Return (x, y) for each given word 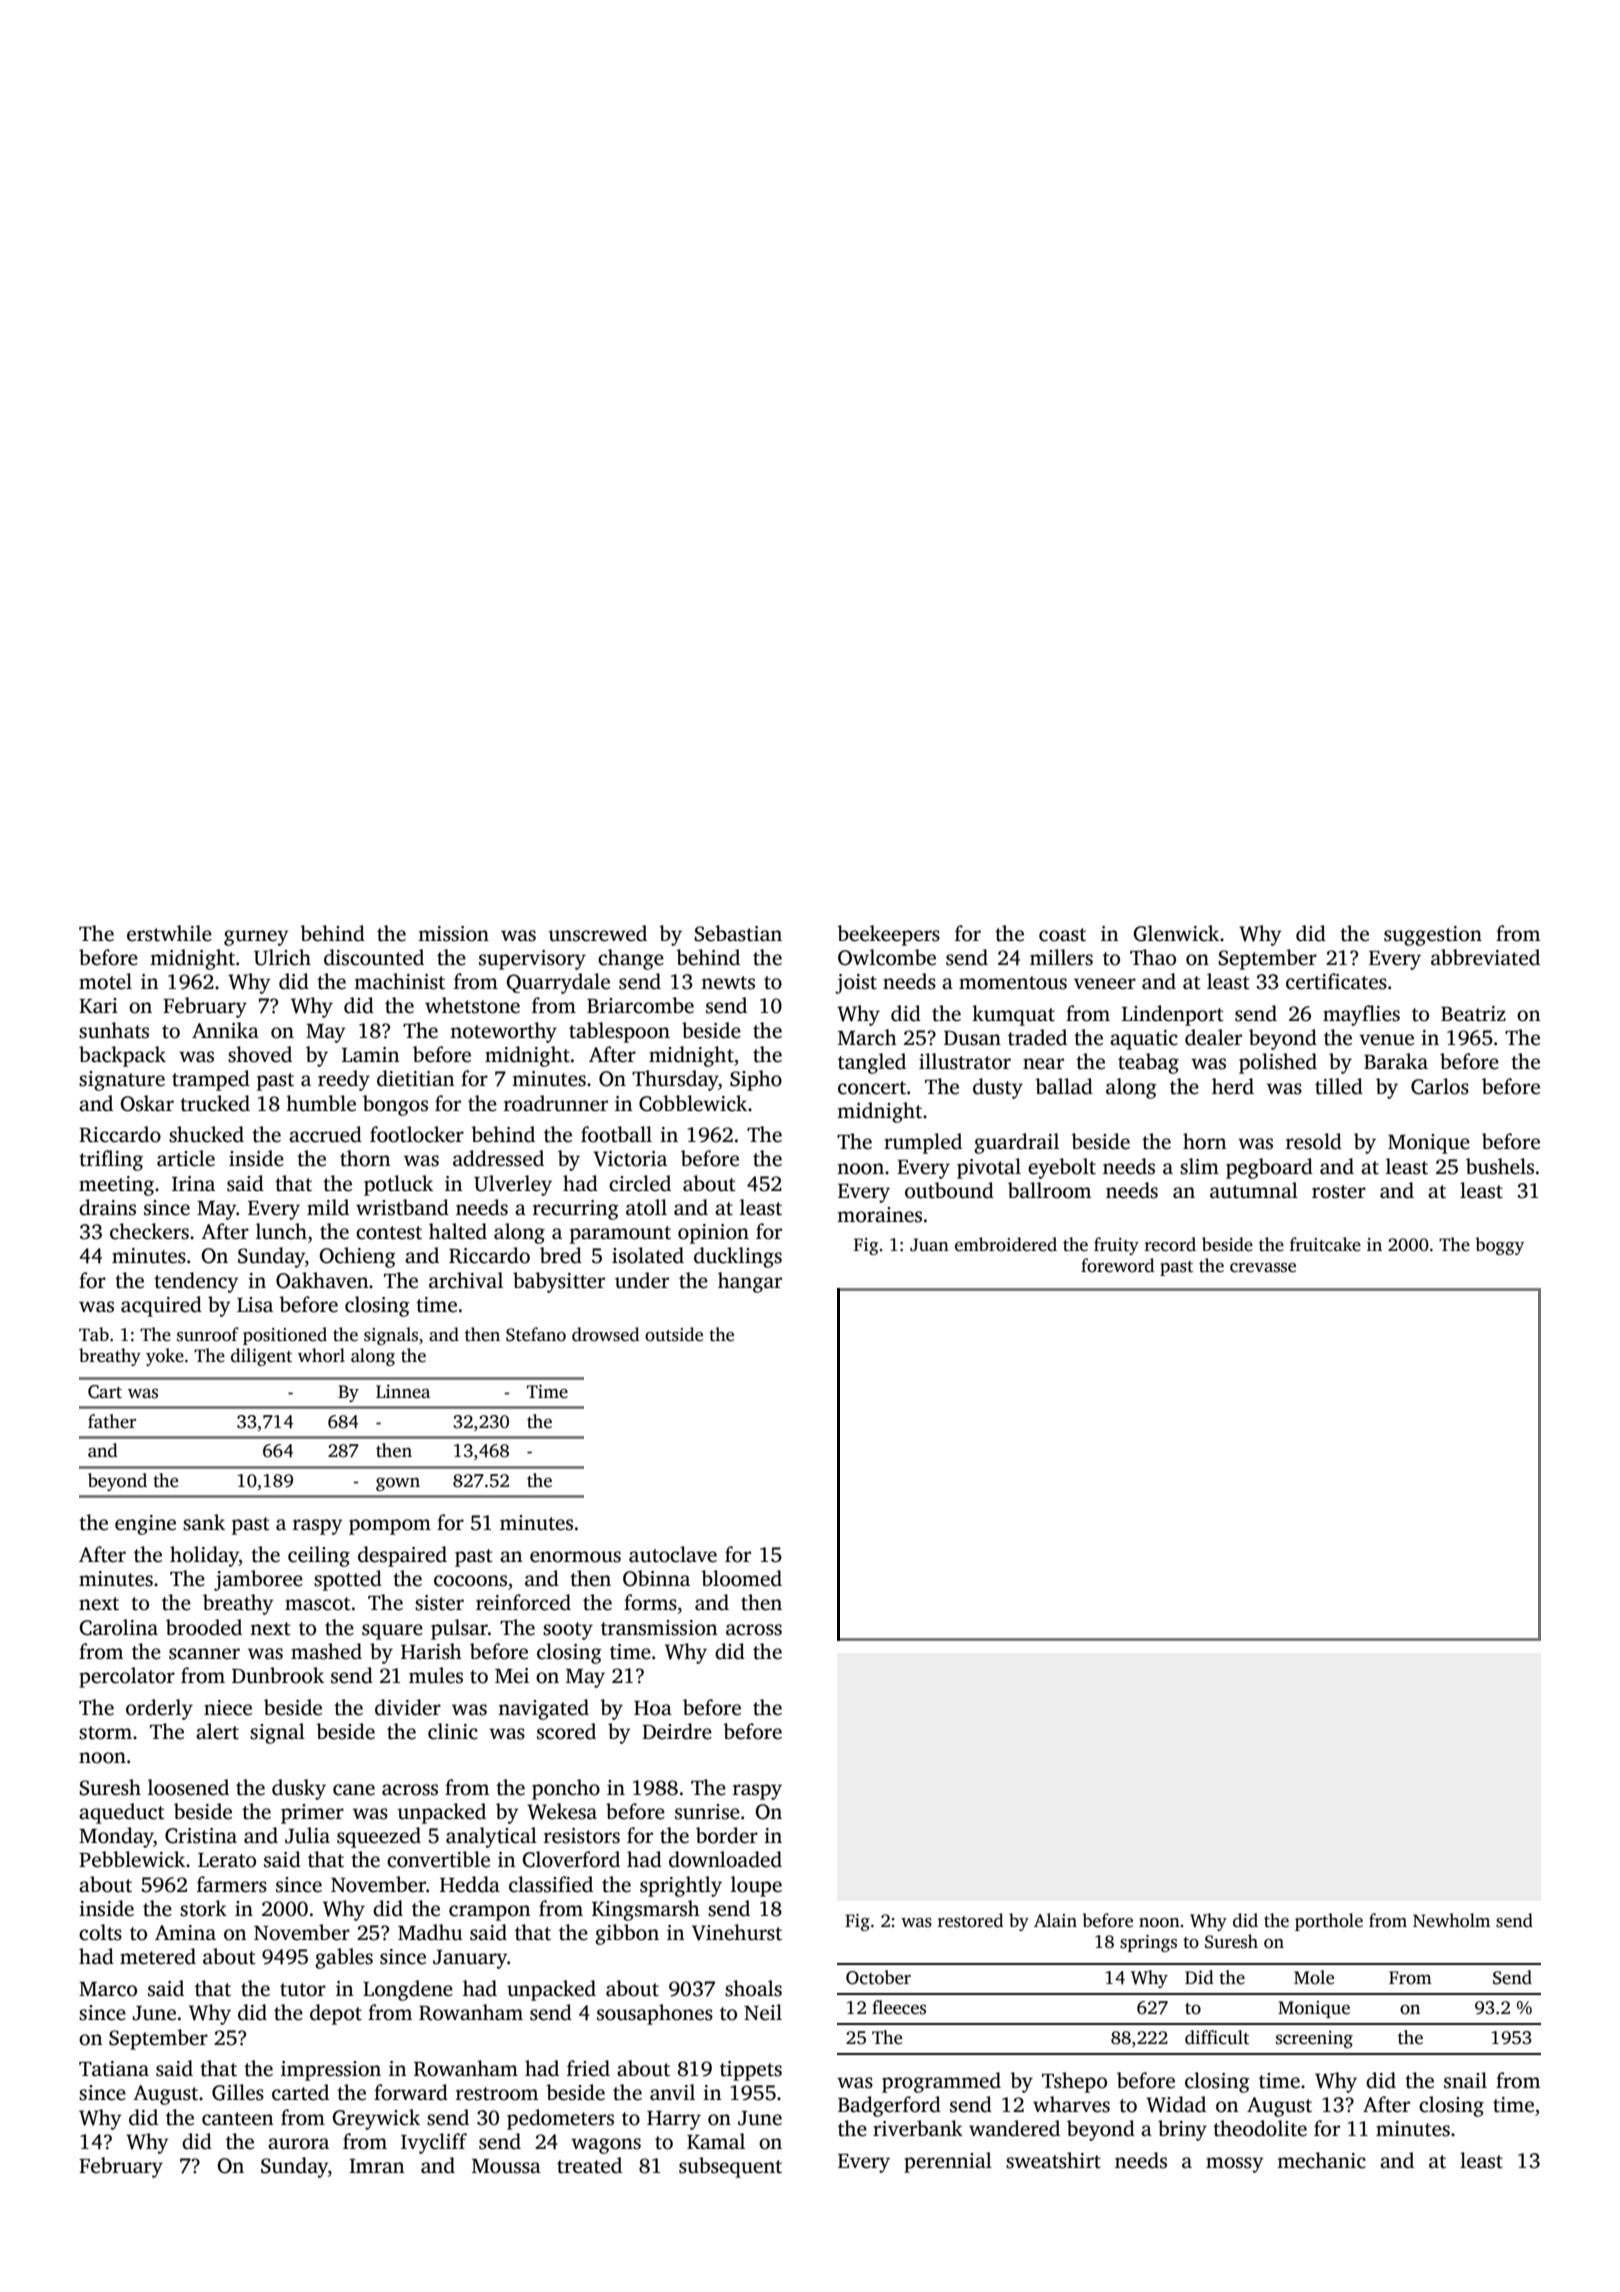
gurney (256, 938)
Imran (377, 2166)
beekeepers (888, 935)
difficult (1217, 2037)
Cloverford (571, 1859)
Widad (1176, 2104)
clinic (453, 1731)
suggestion (1433, 936)
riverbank (918, 2128)
